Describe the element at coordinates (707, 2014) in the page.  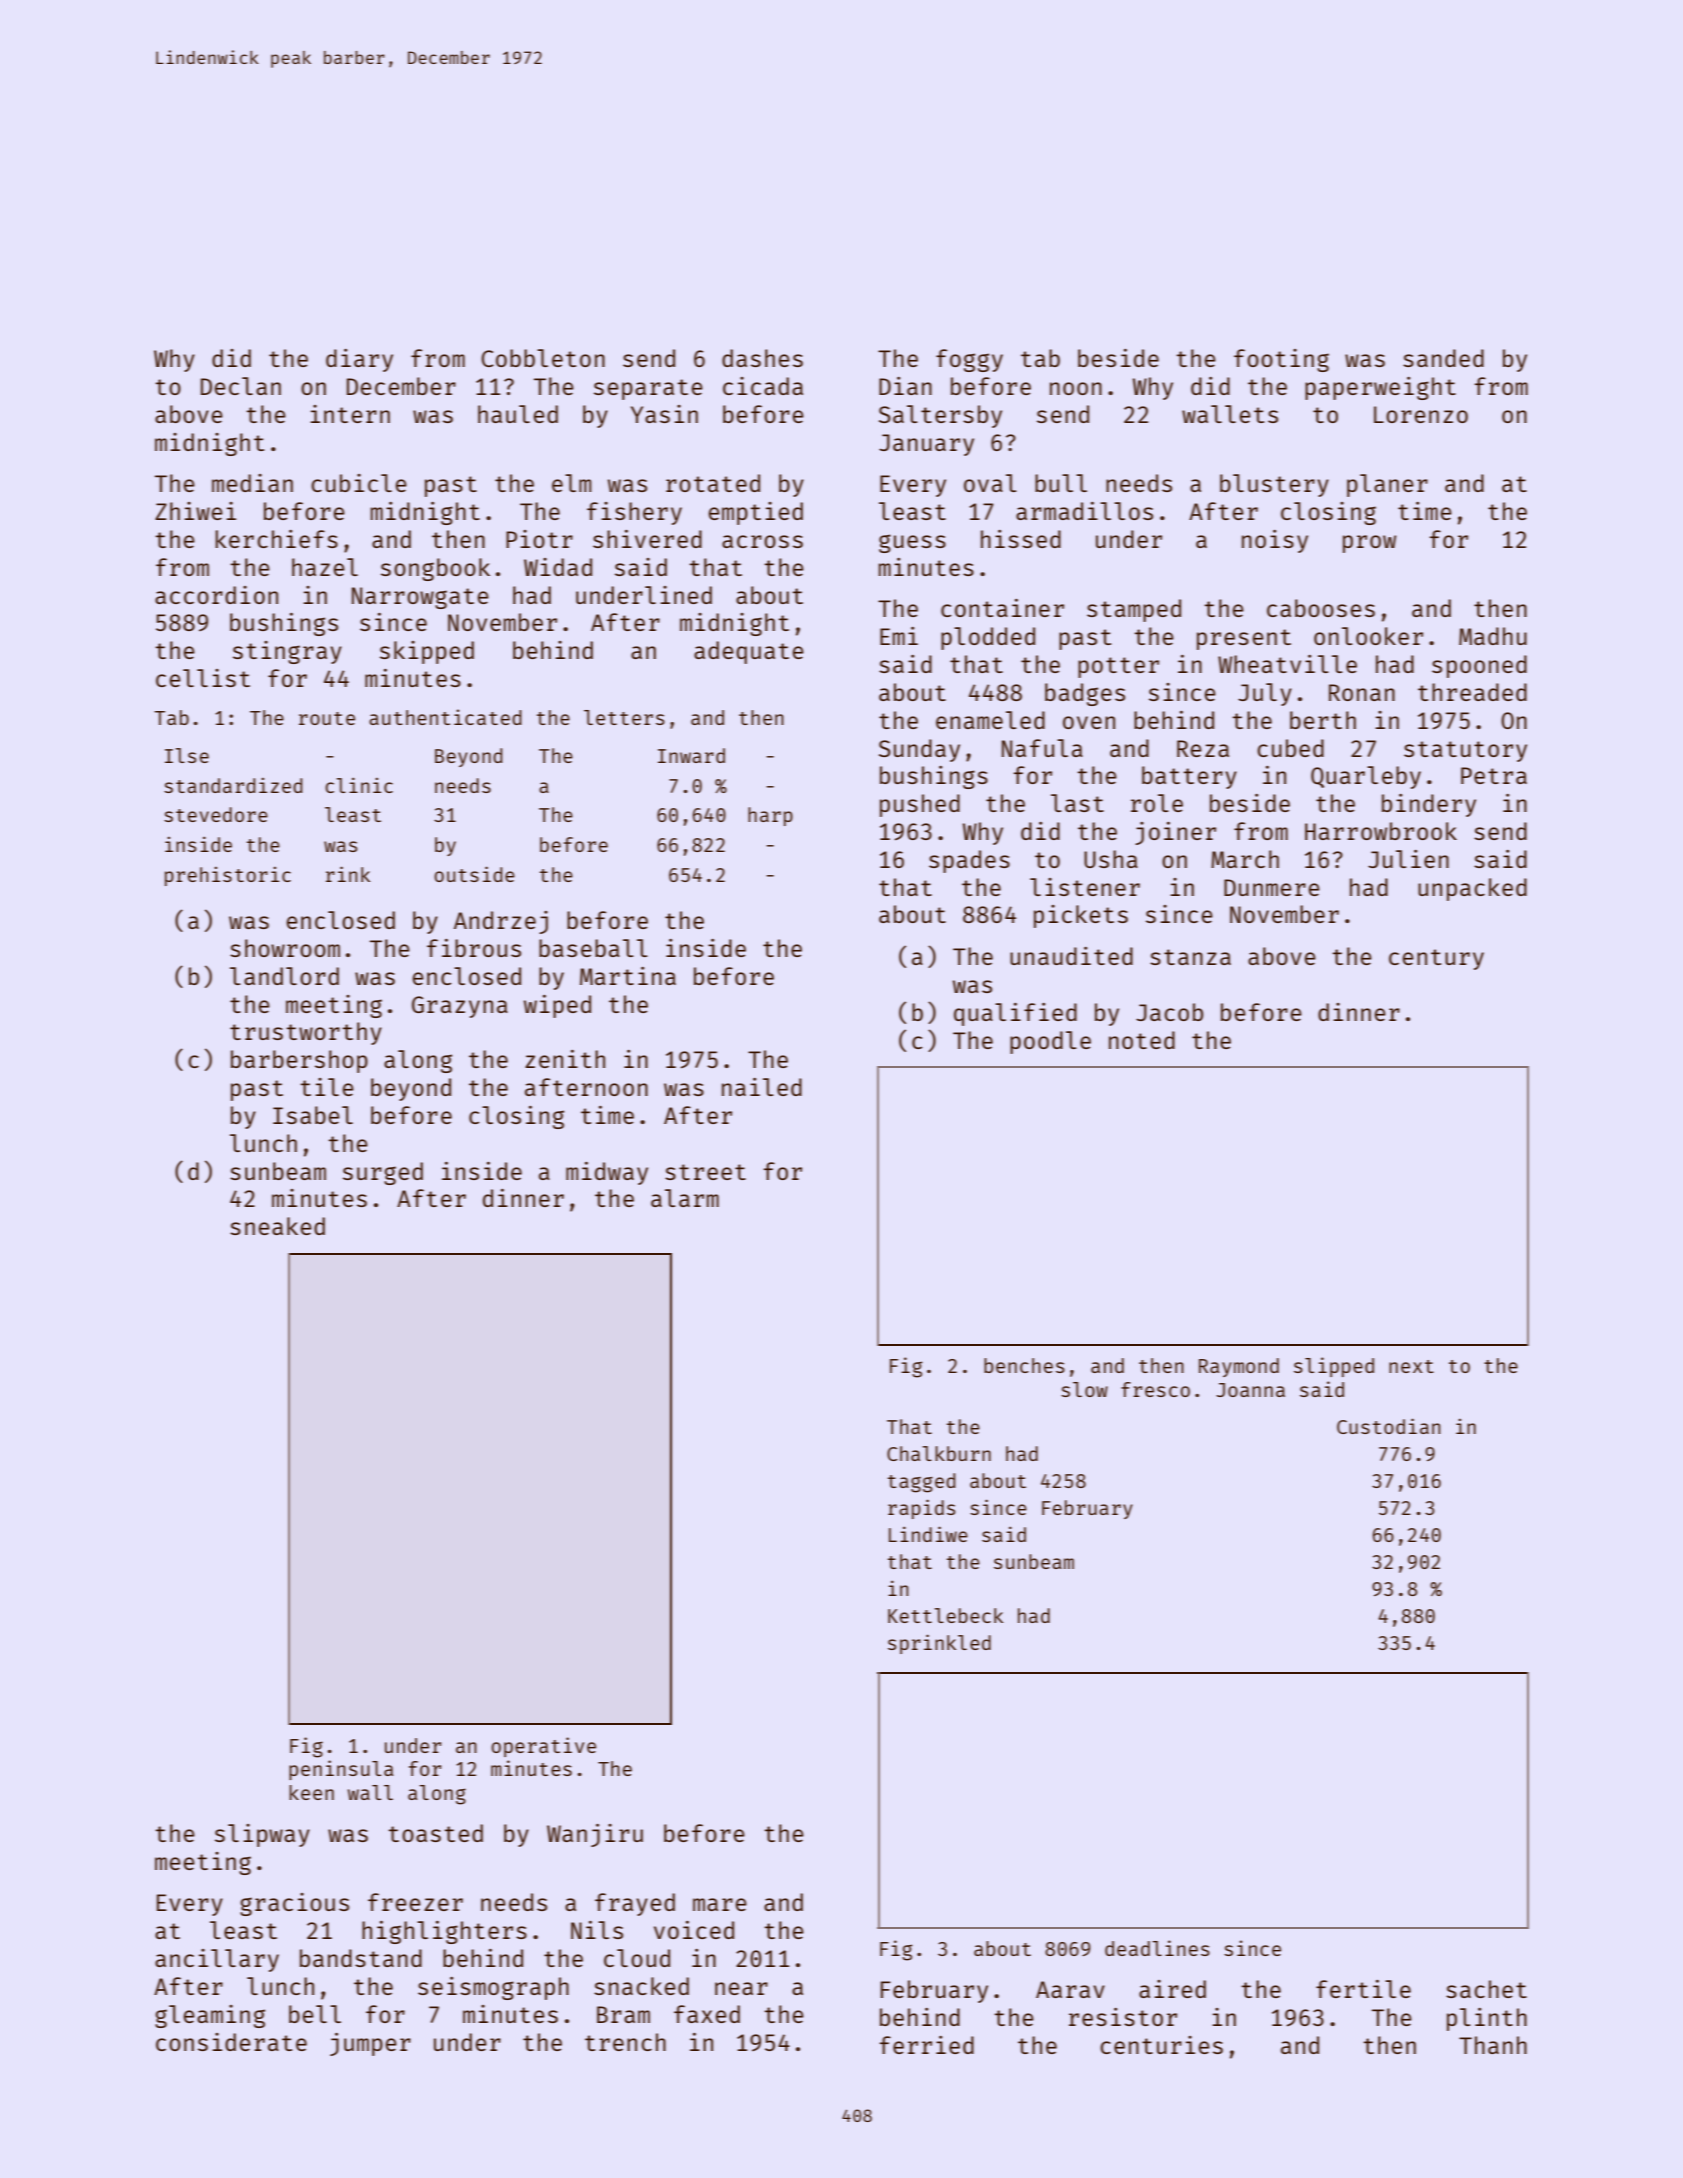
I see `faxed` at that location.
